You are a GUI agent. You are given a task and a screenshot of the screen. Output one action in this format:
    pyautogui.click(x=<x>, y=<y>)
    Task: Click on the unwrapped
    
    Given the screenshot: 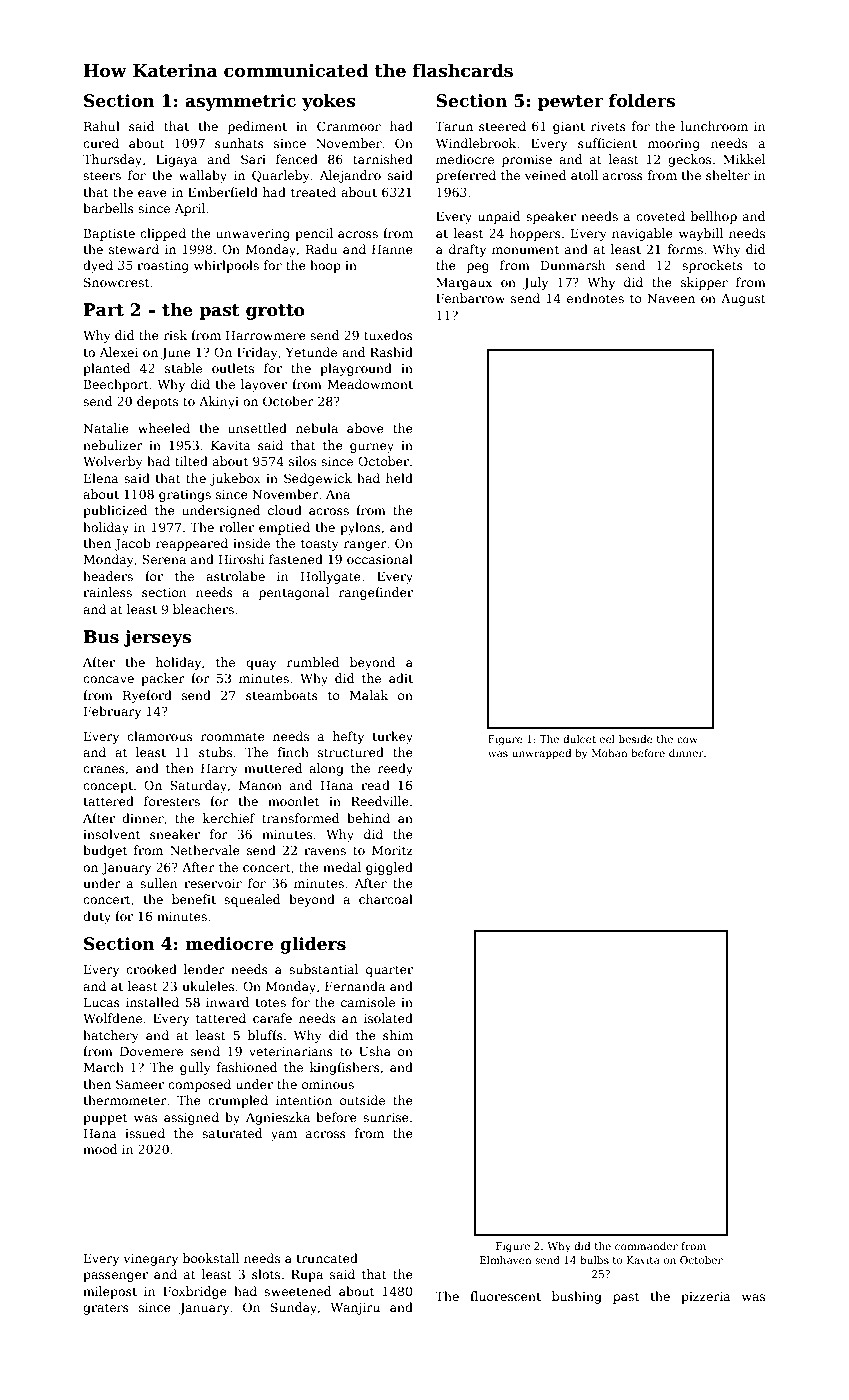 What is the action you would take?
    pyautogui.click(x=541, y=754)
